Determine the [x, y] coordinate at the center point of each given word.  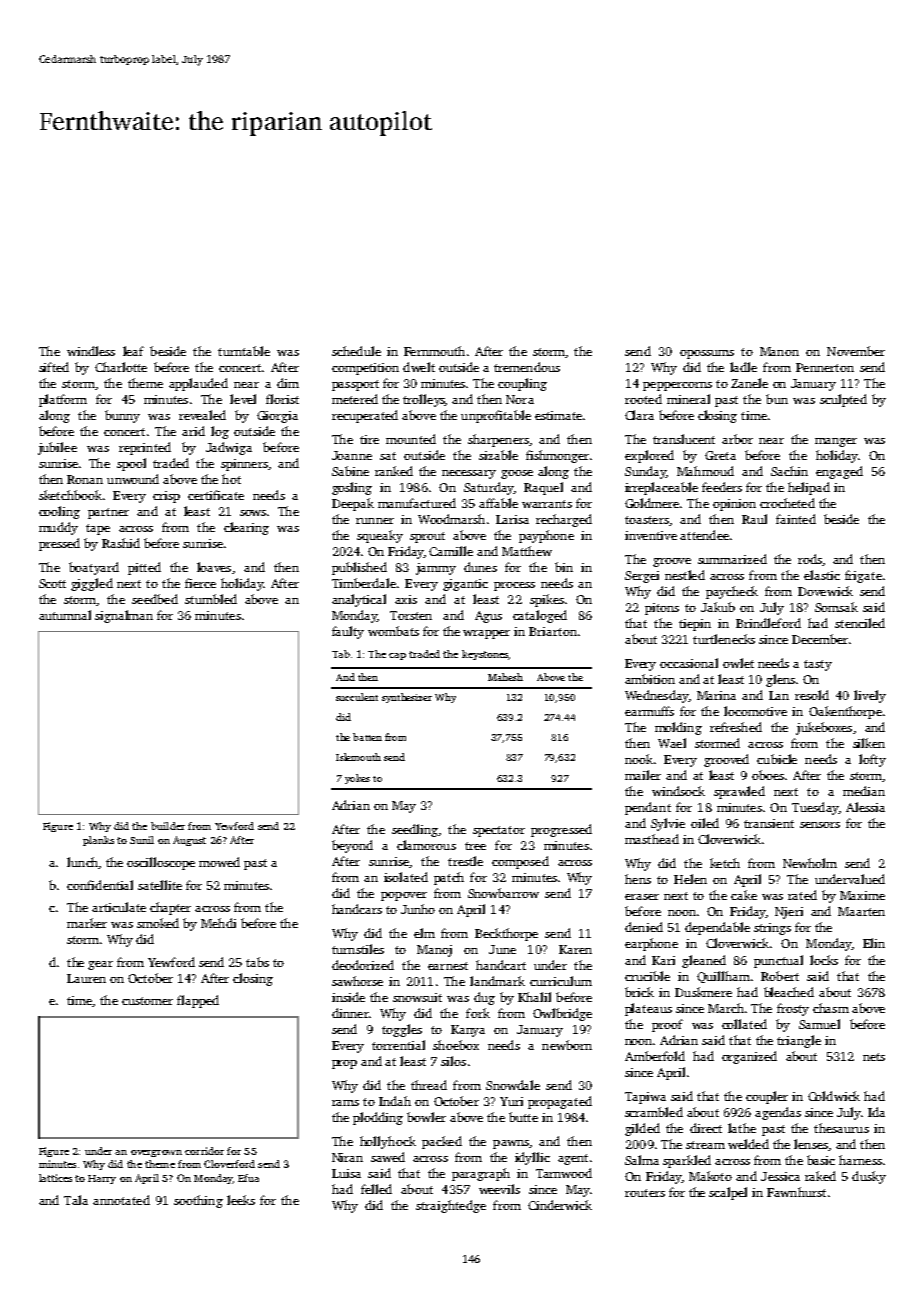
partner [108, 513]
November [856, 351]
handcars [357, 909]
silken [869, 743]
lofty [872, 760]
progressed [561, 830]
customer [147, 1001]
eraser [642, 897]
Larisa [512, 519]
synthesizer [407, 698]
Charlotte [121, 367]
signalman [124, 616]
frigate [863, 576]
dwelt [419, 367]
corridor [204, 1151]
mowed [219, 862]
